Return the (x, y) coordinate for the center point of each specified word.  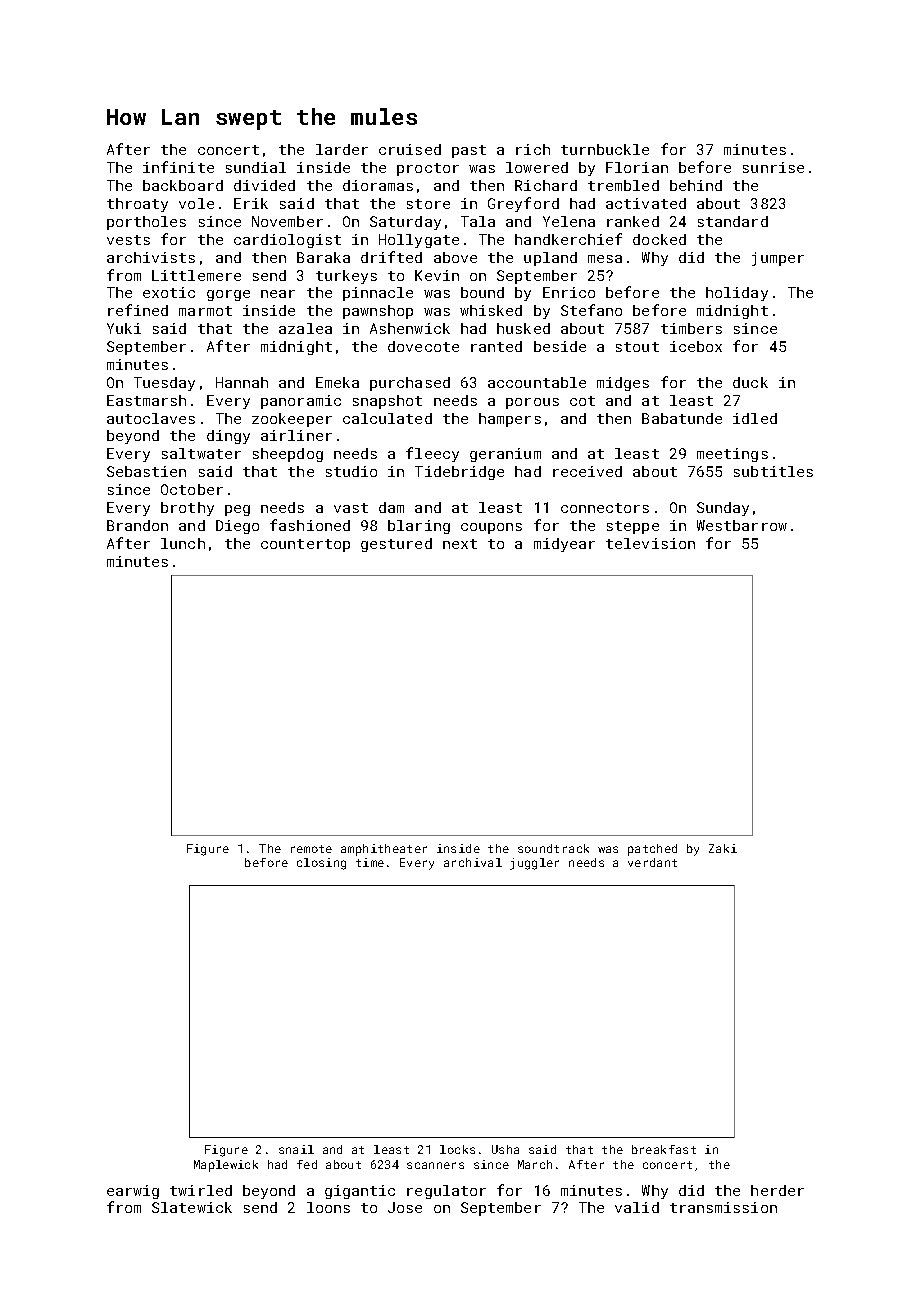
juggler (534, 864)
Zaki (723, 848)
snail (296, 1149)
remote (311, 849)
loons (328, 1207)
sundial (256, 167)
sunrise (773, 167)
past (469, 151)
